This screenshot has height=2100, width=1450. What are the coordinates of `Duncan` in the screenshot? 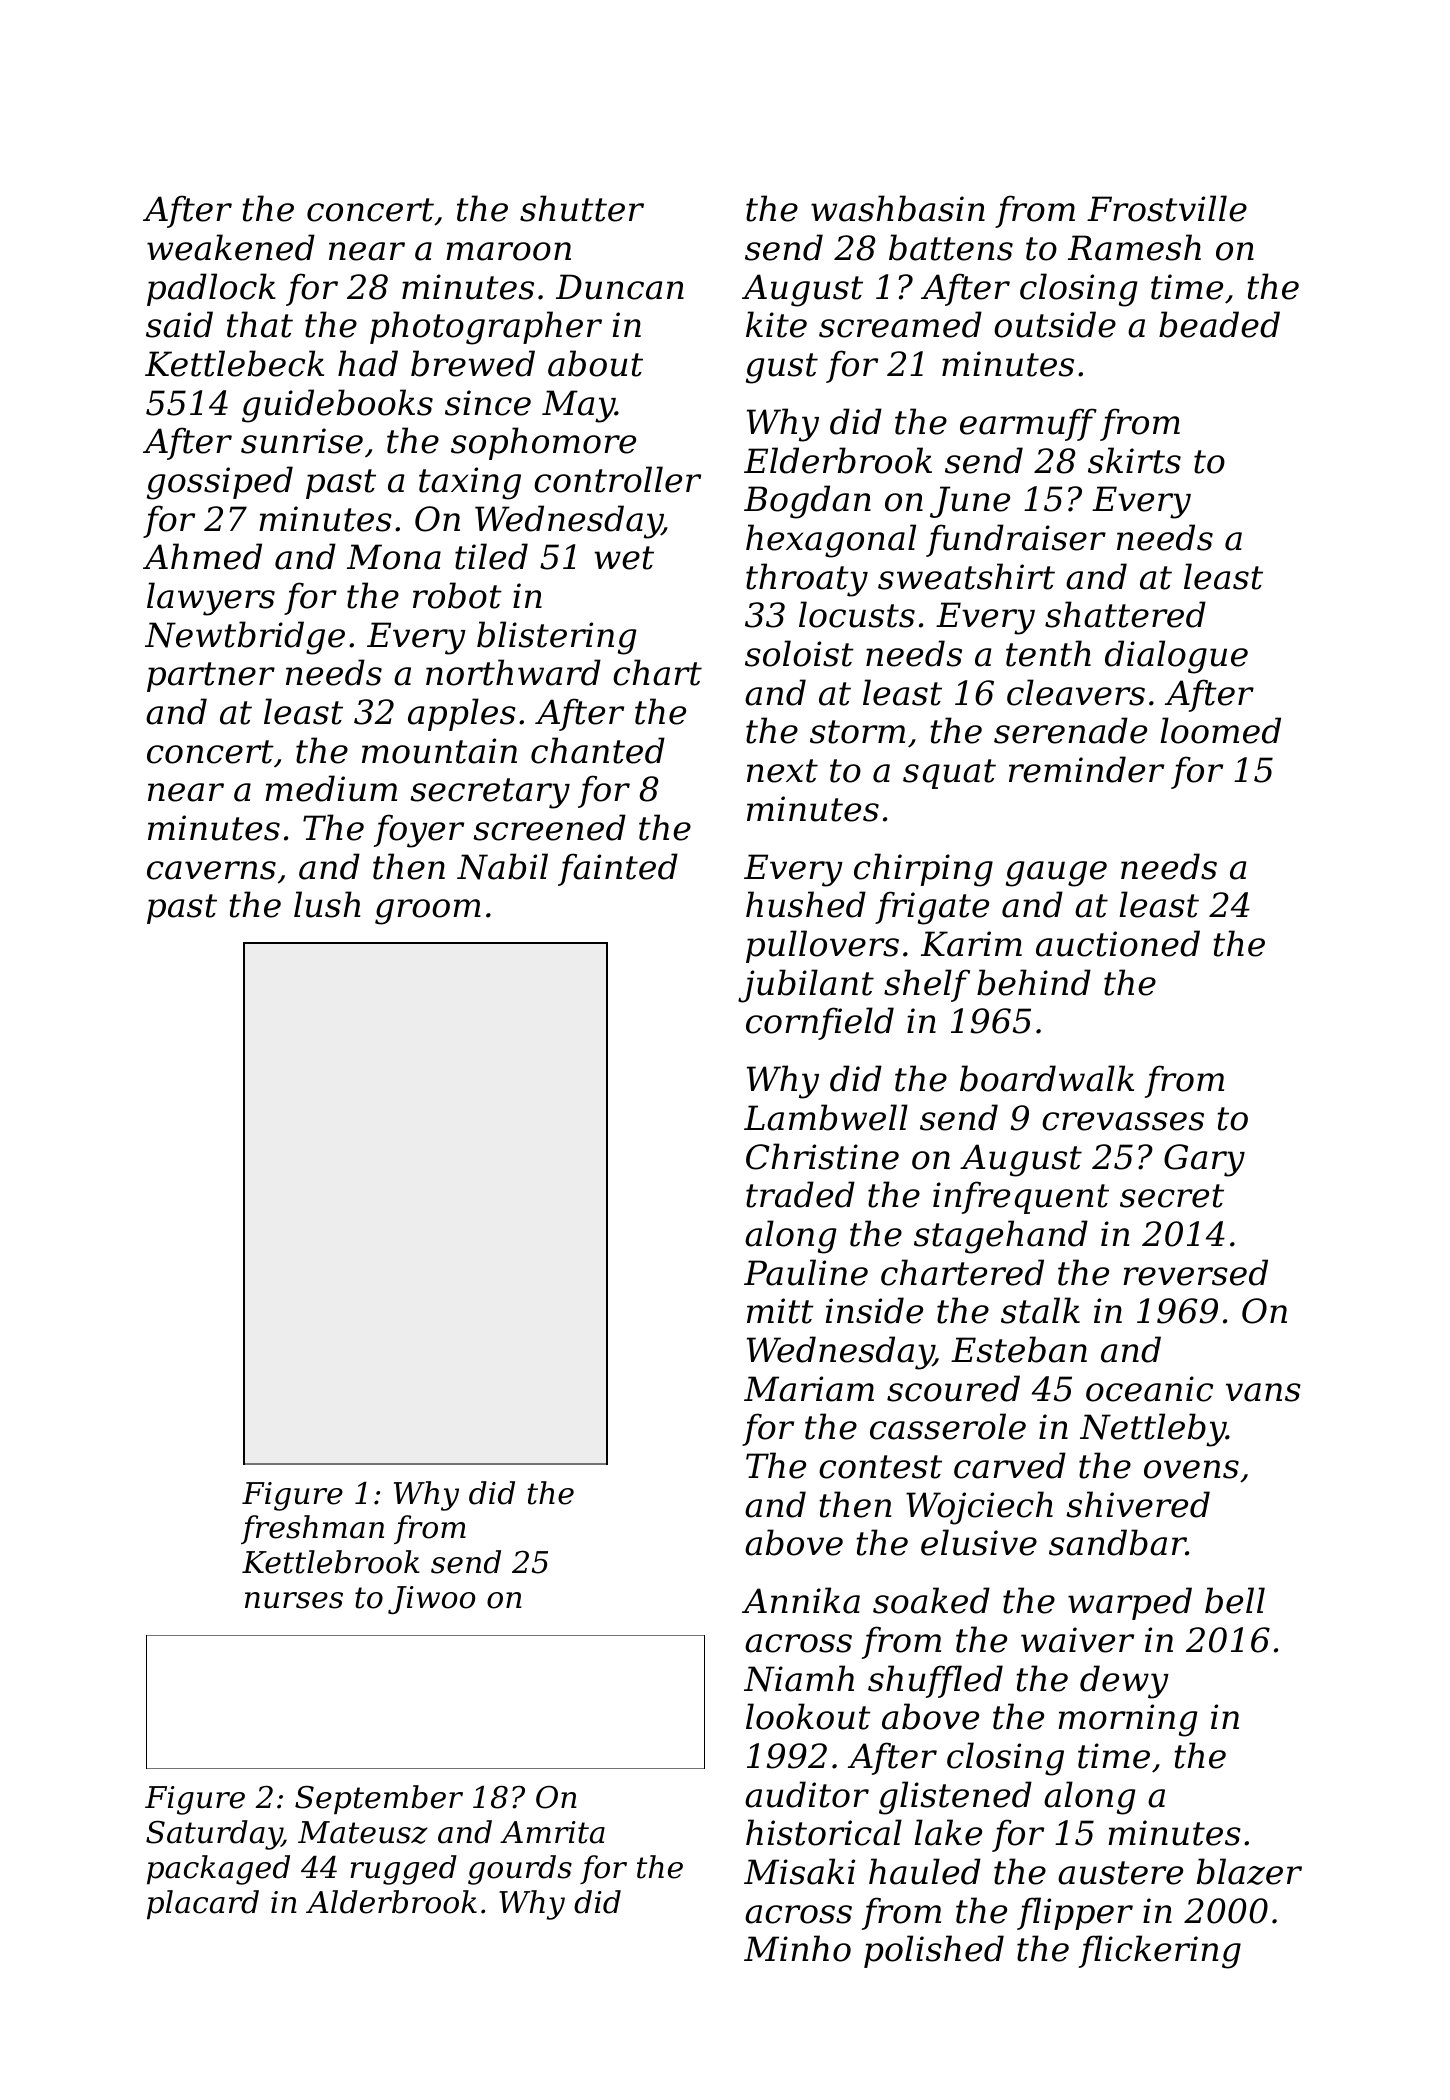 It's located at (620, 287).
